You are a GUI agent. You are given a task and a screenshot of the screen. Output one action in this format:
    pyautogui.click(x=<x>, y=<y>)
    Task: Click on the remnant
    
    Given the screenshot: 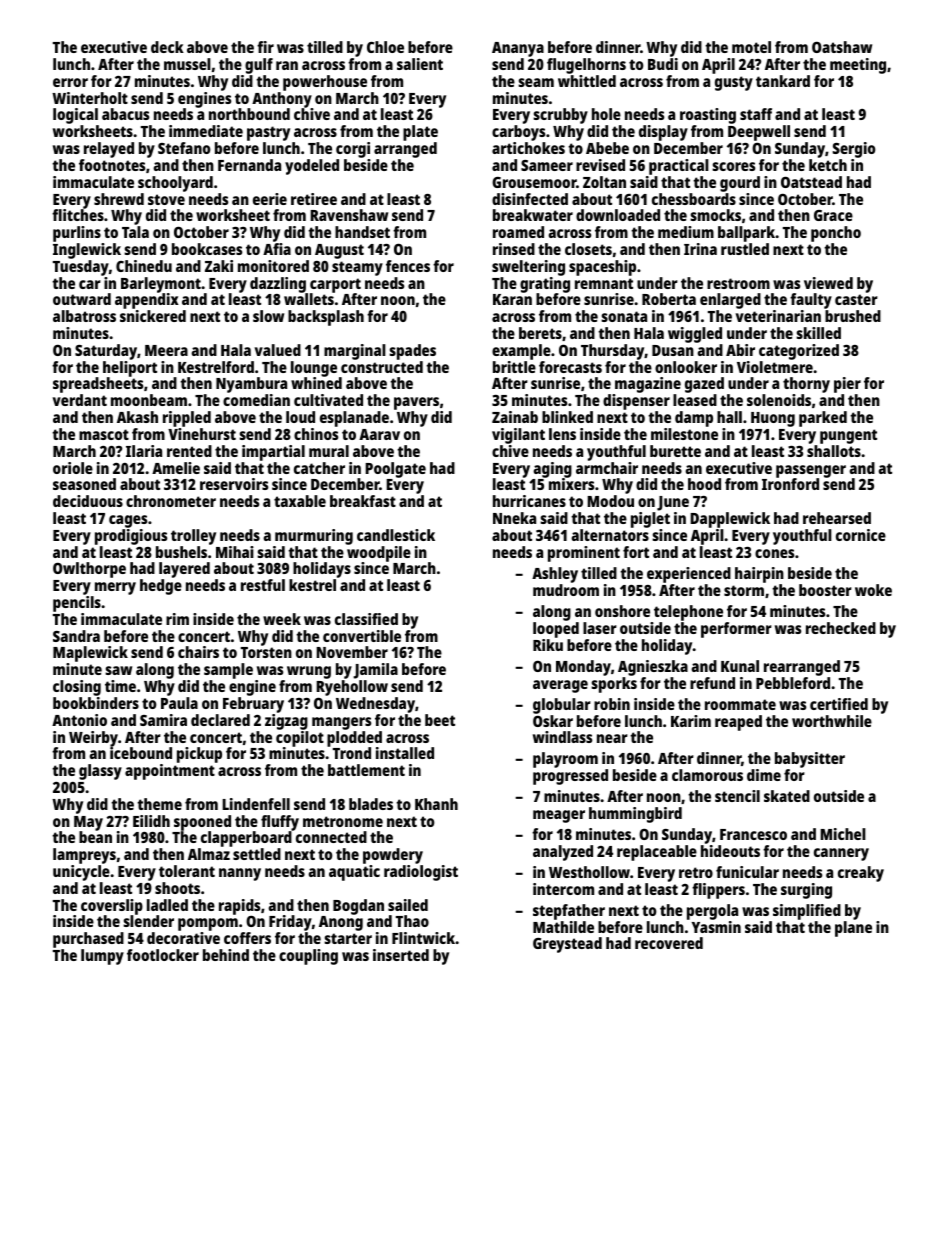 What is the action you would take?
    pyautogui.click(x=604, y=283)
